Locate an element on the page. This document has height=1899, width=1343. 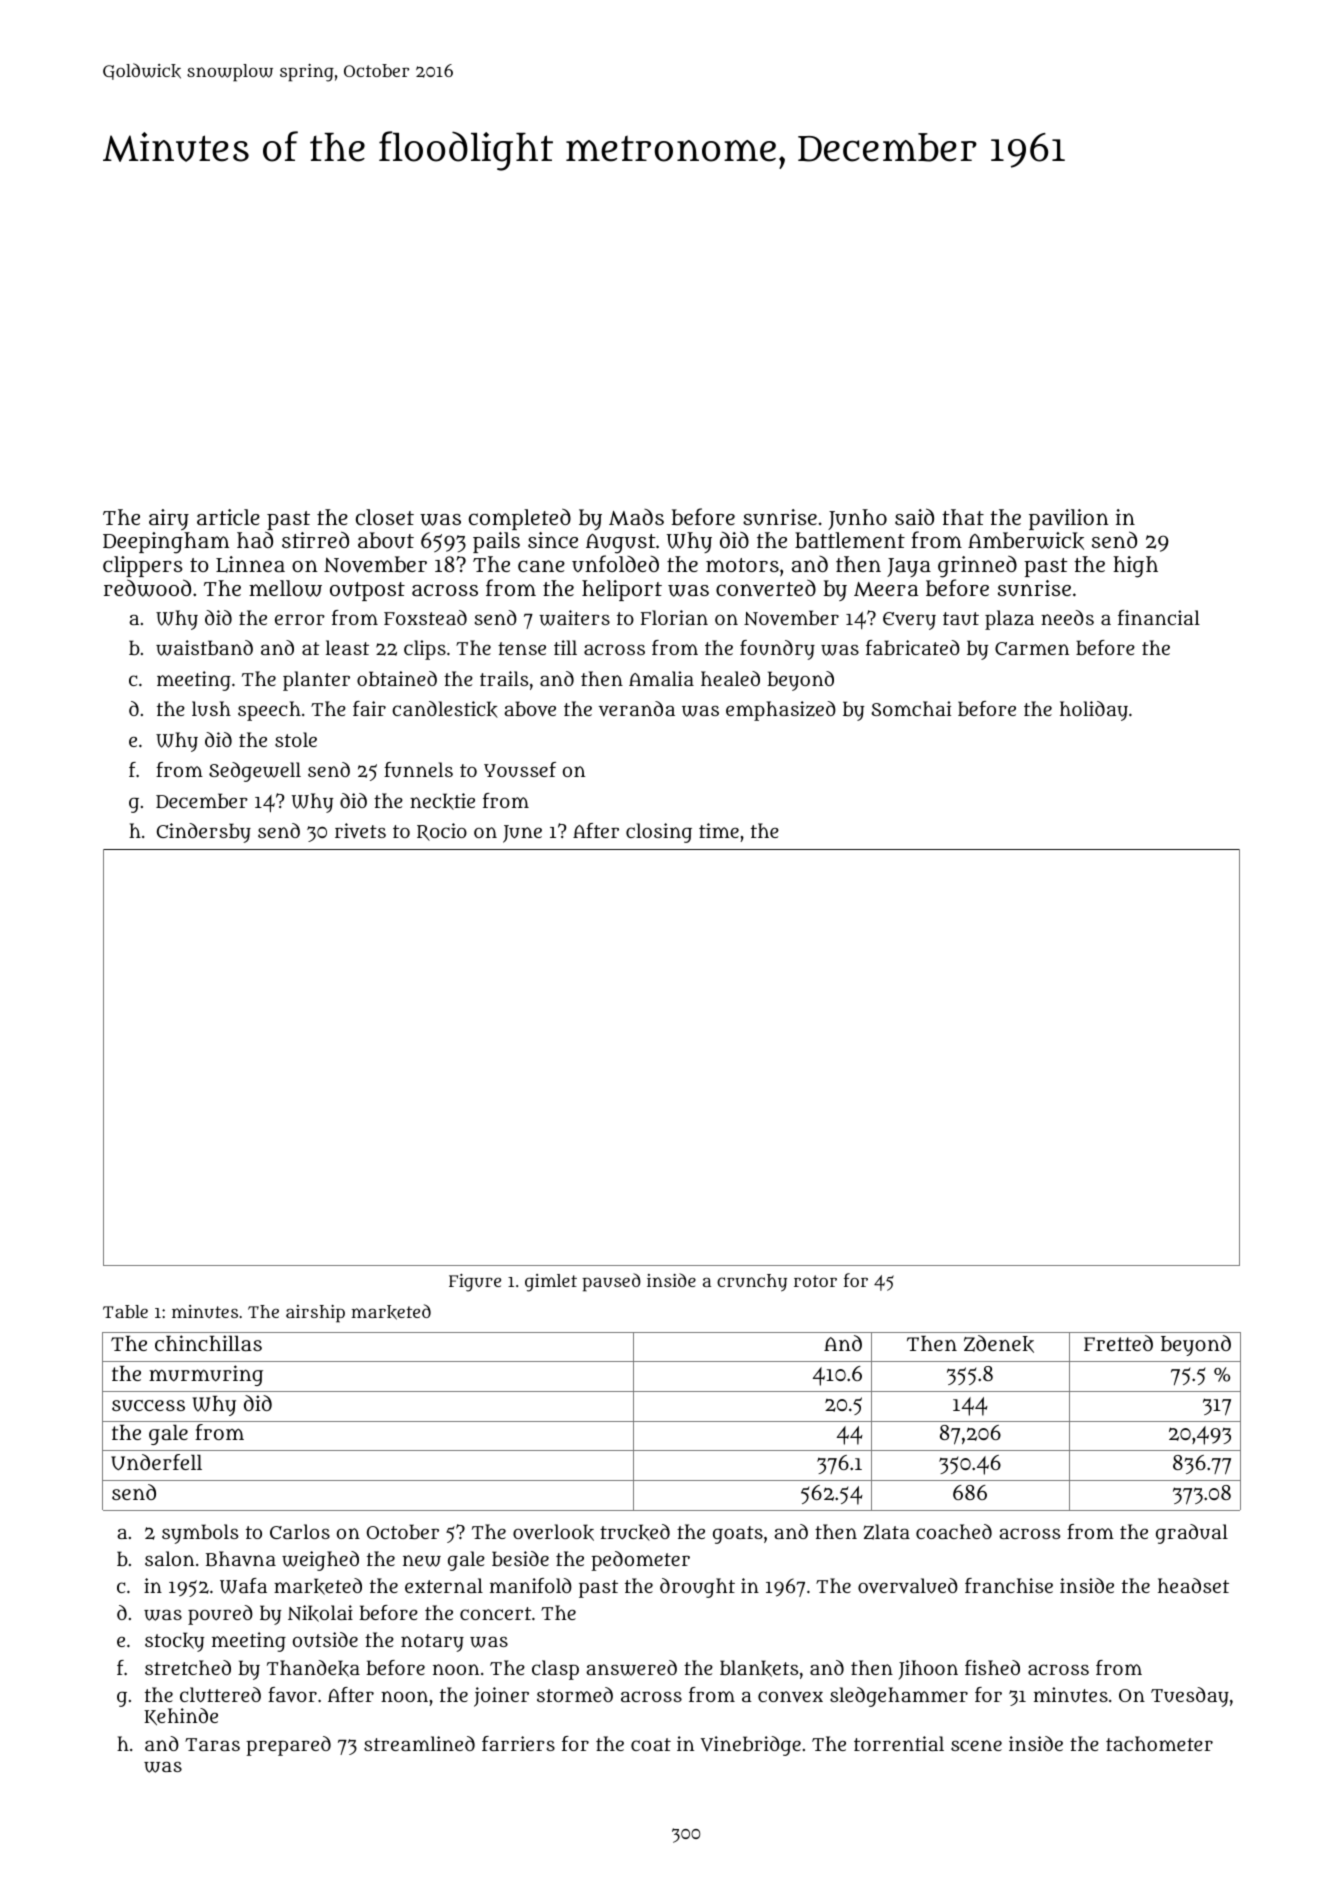
completed is located at coordinates (520, 519).
